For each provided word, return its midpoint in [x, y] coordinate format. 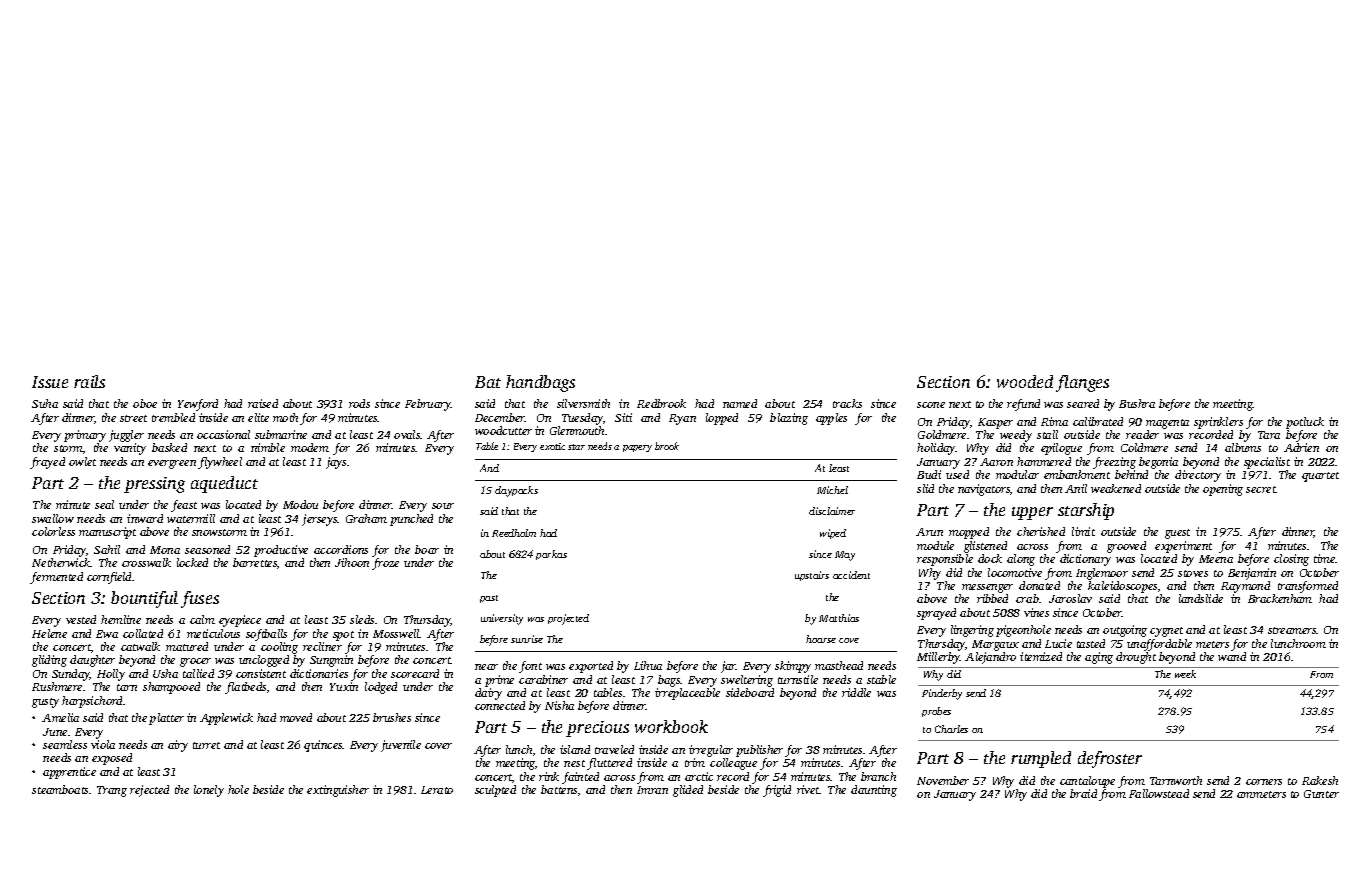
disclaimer [832, 511]
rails [89, 381]
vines [1036, 612]
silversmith [583, 403]
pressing [154, 485]
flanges [1082, 383]
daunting [874, 791]
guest [1177, 534]
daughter [92, 661]
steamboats [60, 789]
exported [591, 667]
